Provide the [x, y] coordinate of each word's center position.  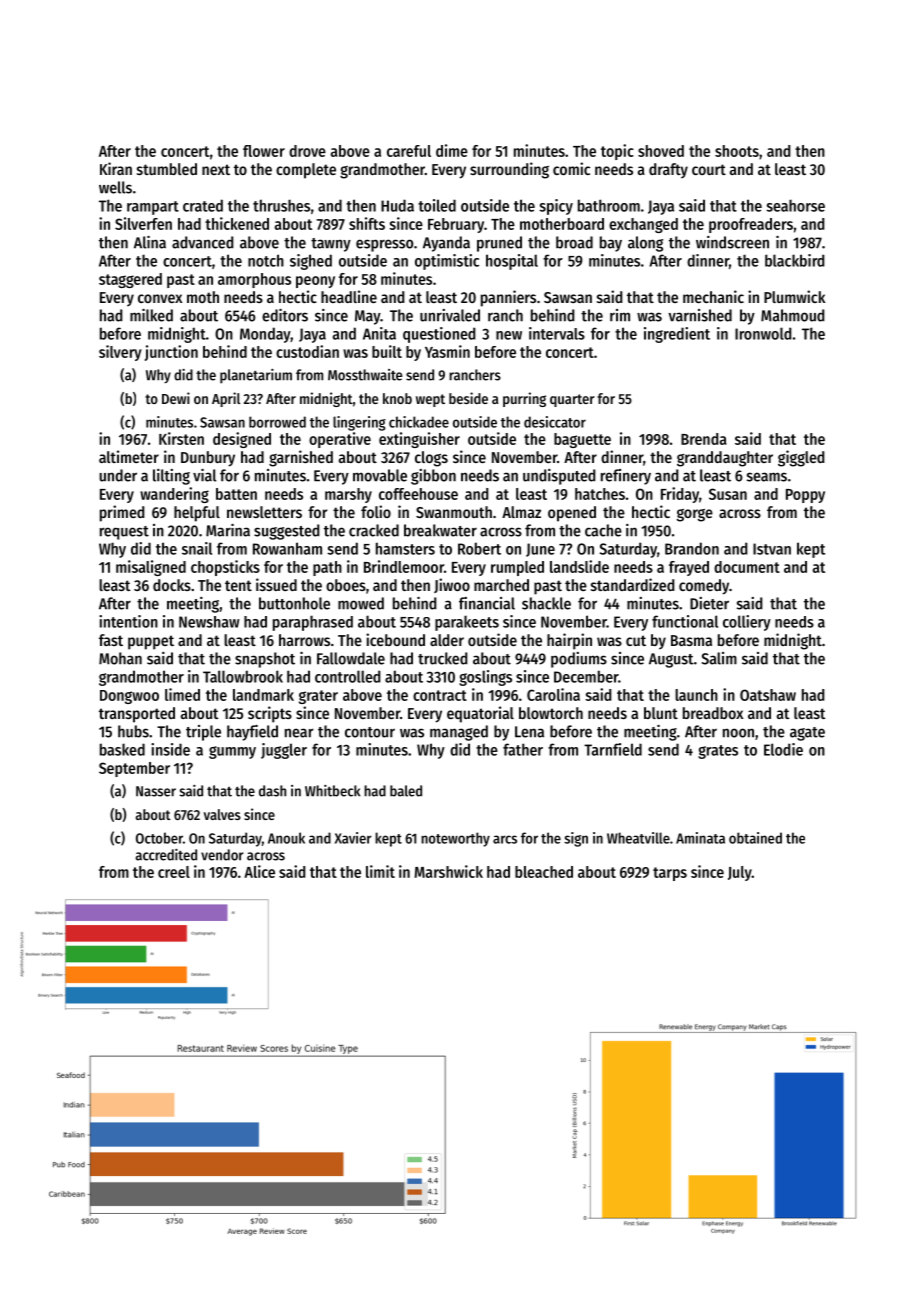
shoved [661, 151]
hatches [600, 494]
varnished [700, 315]
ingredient [677, 335]
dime [452, 150]
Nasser [156, 791]
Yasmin [447, 351]
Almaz [521, 512]
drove [307, 151]
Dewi [176, 398]
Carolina [553, 694]
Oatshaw [768, 695]
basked [122, 749]
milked [151, 315]
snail [197, 548]
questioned [439, 335]
